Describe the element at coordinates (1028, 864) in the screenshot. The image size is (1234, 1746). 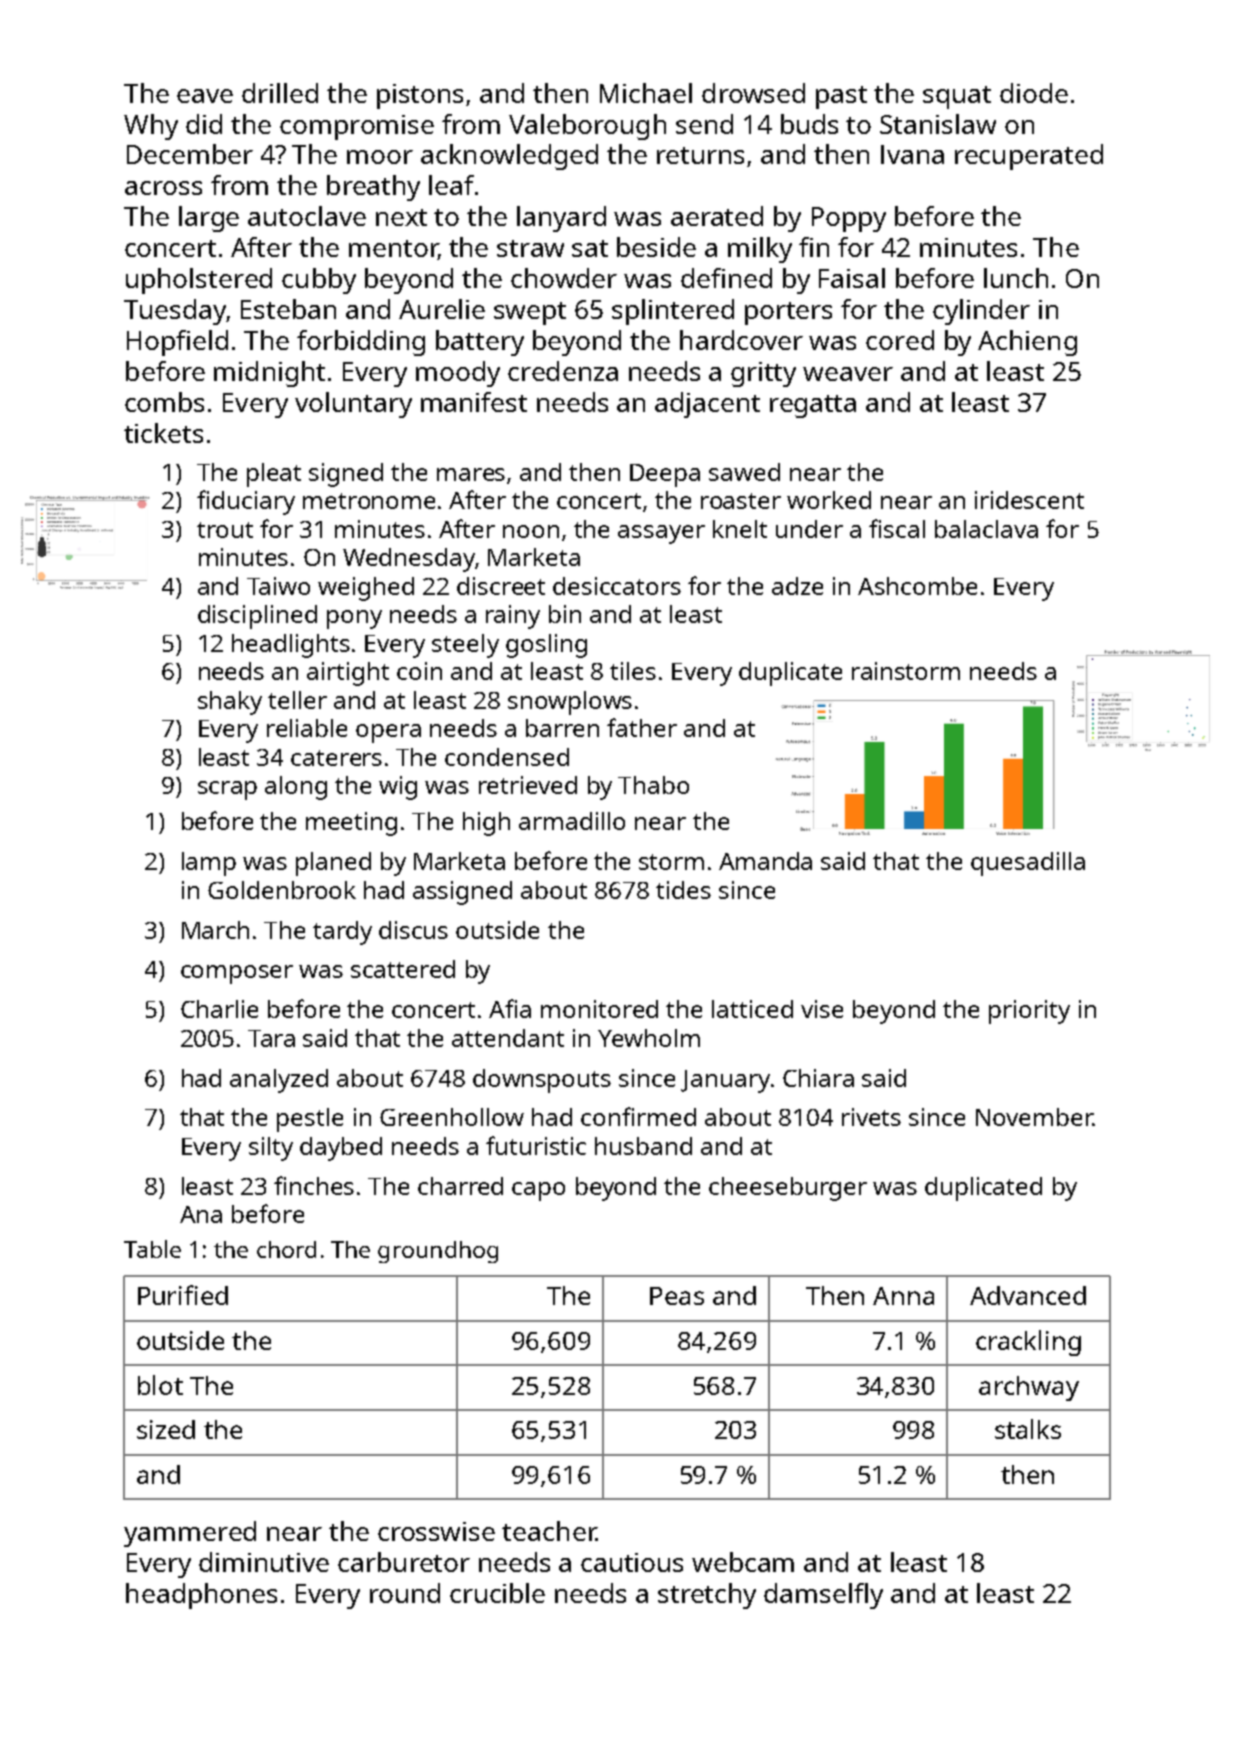
I see `quesadilla` at that location.
